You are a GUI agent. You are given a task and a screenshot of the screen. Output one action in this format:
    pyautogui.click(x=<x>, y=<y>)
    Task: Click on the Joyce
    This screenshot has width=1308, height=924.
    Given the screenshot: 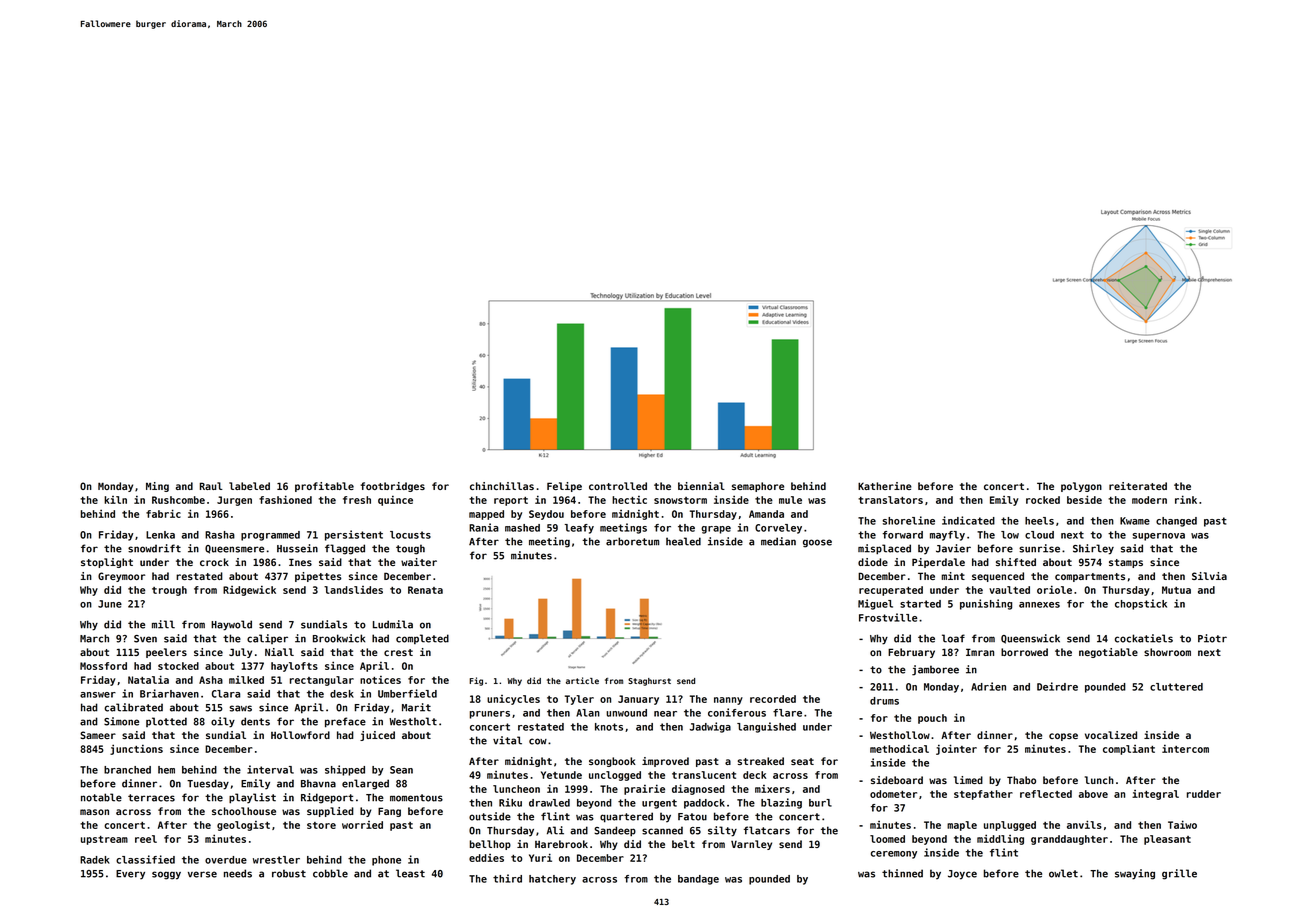 What is the action you would take?
    pyautogui.click(x=962, y=875)
